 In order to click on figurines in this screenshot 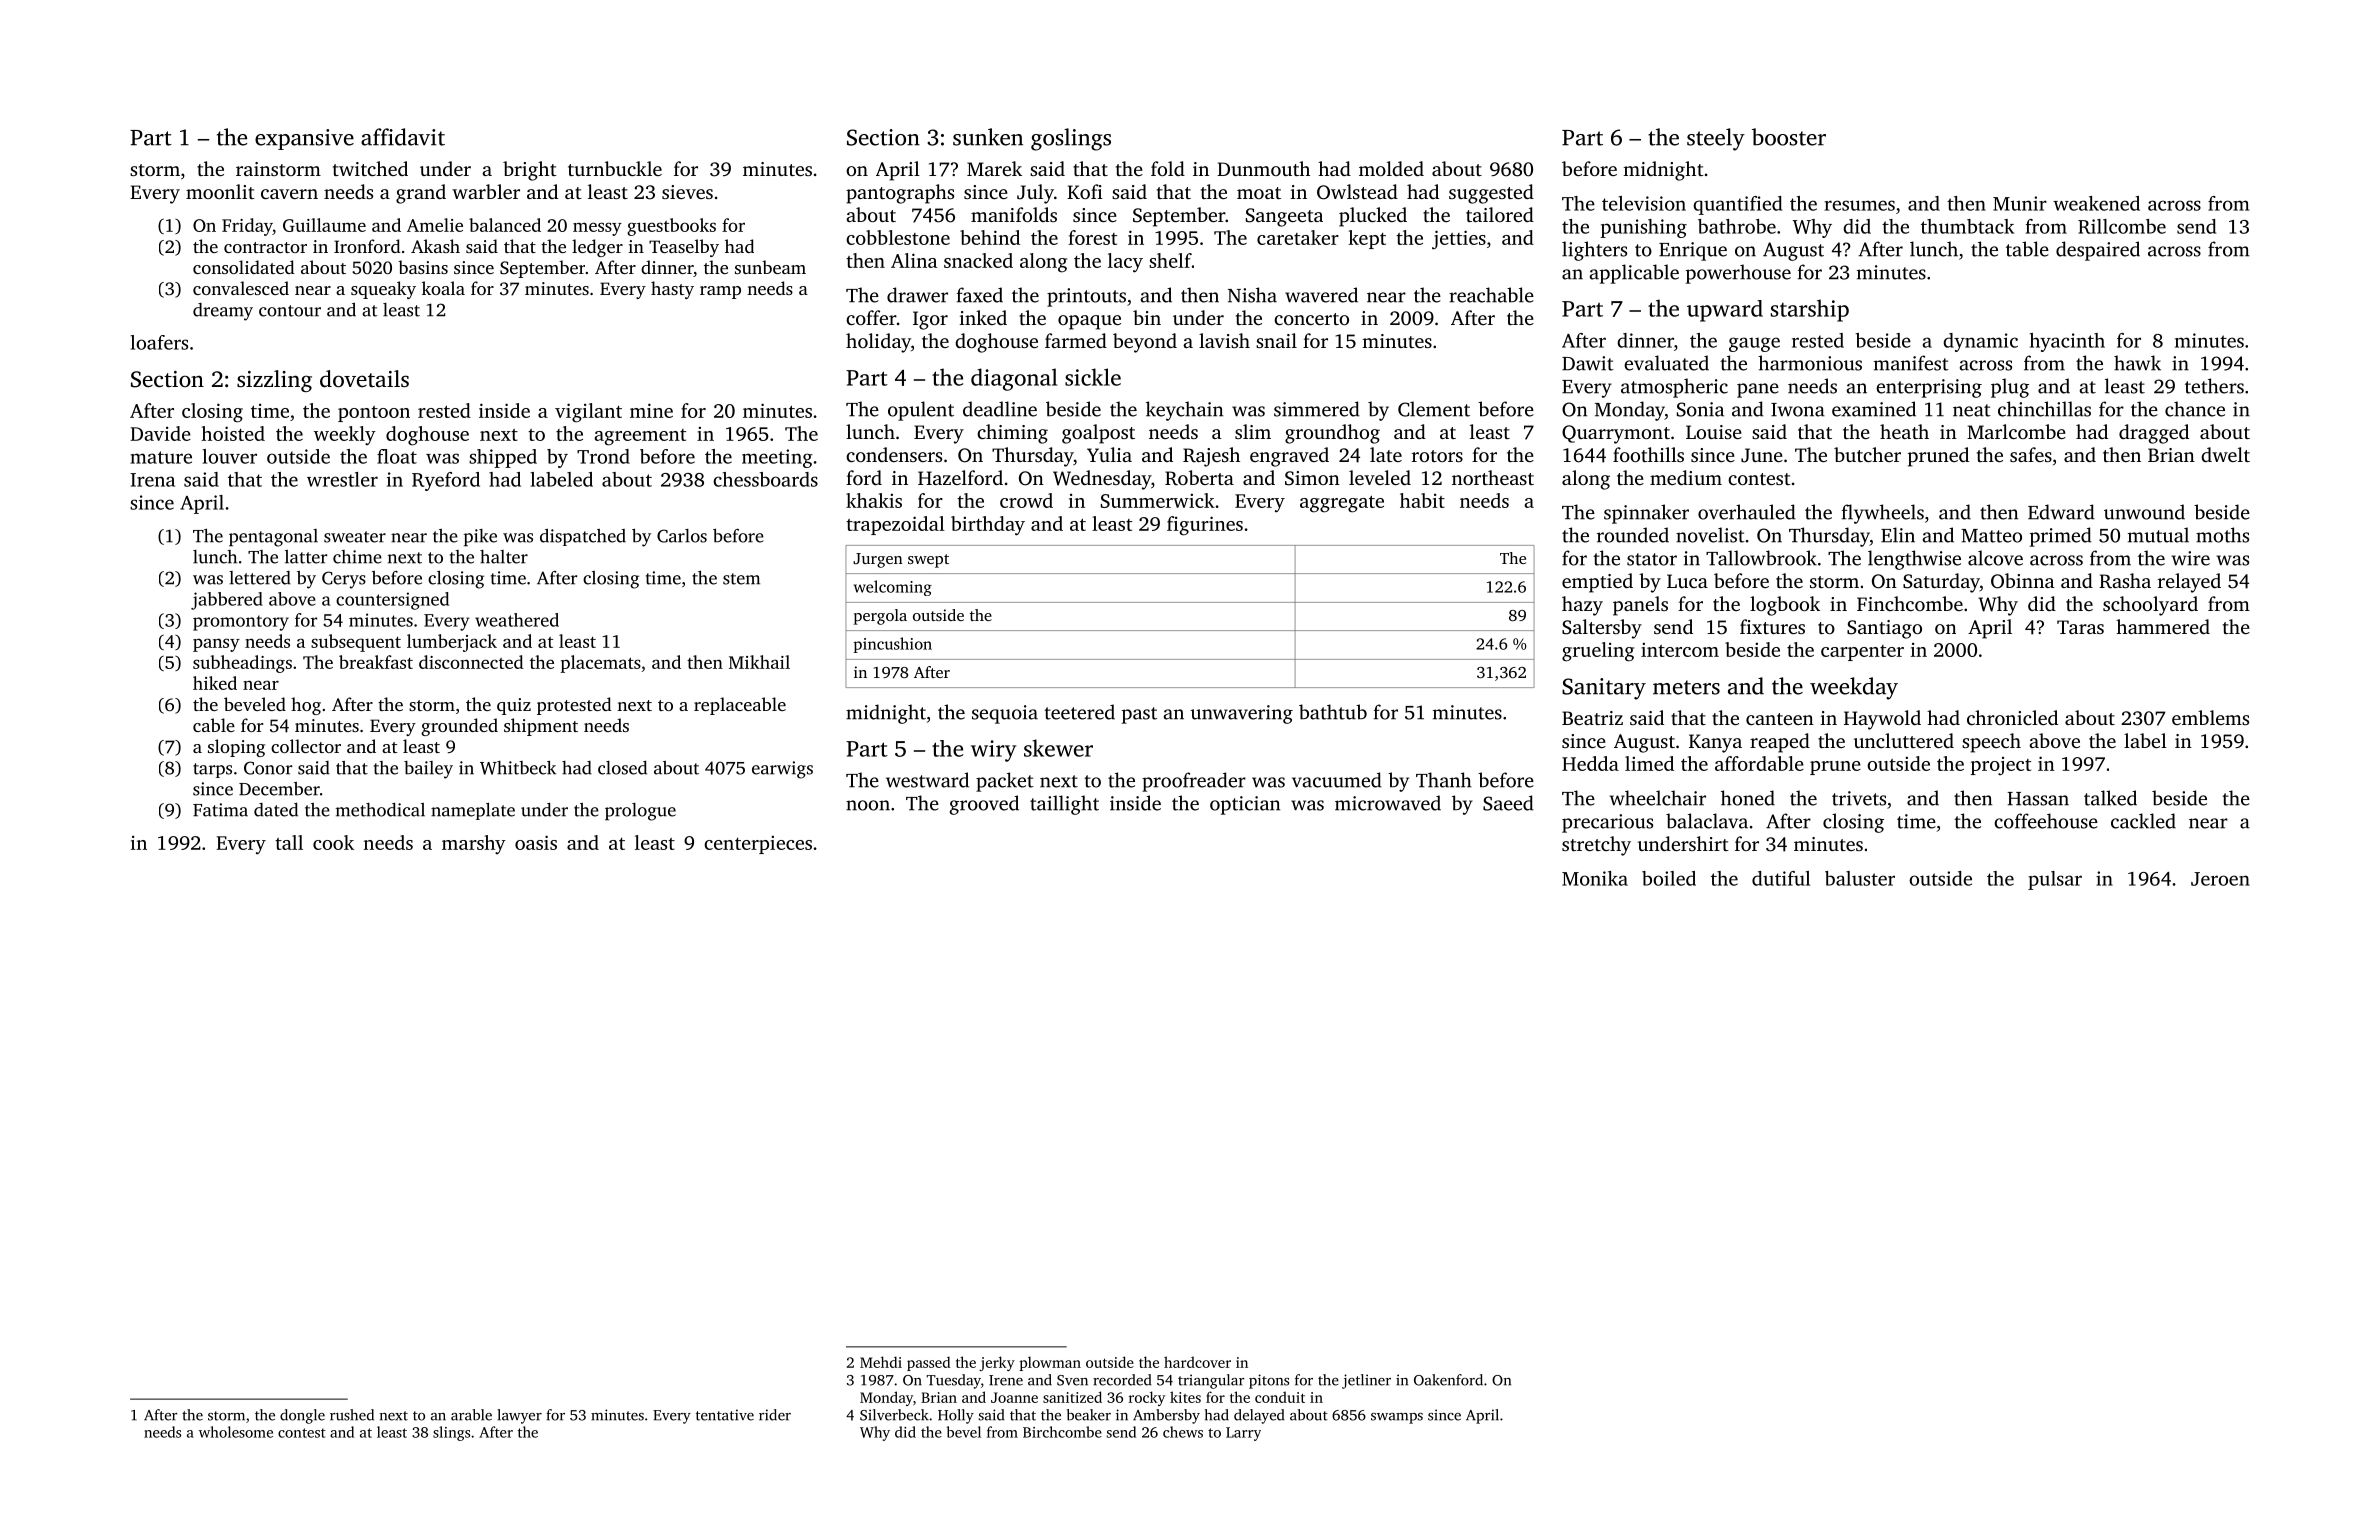, I will do `click(1205, 526)`.
